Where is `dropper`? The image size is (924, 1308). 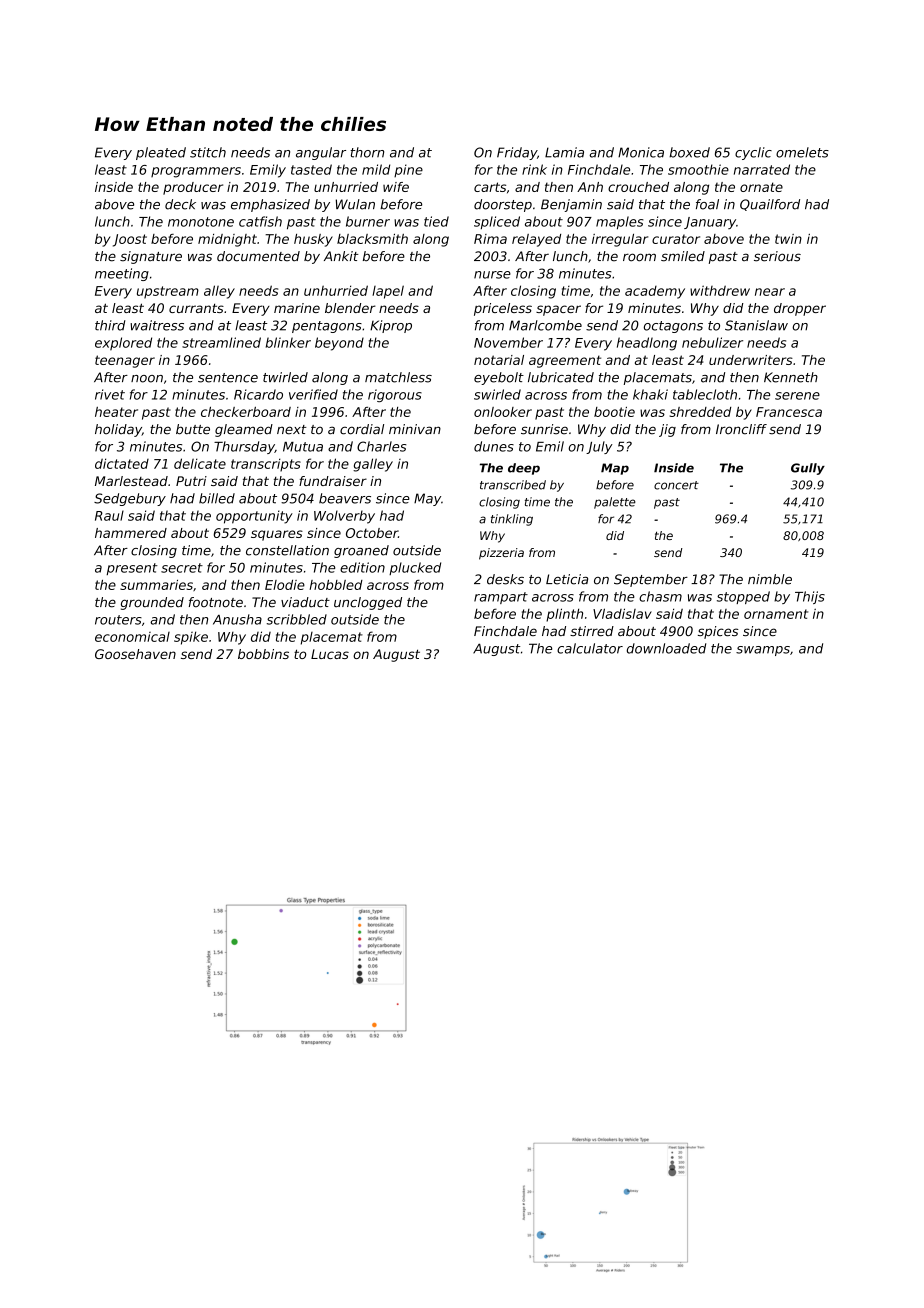 dropper is located at coordinates (800, 309).
